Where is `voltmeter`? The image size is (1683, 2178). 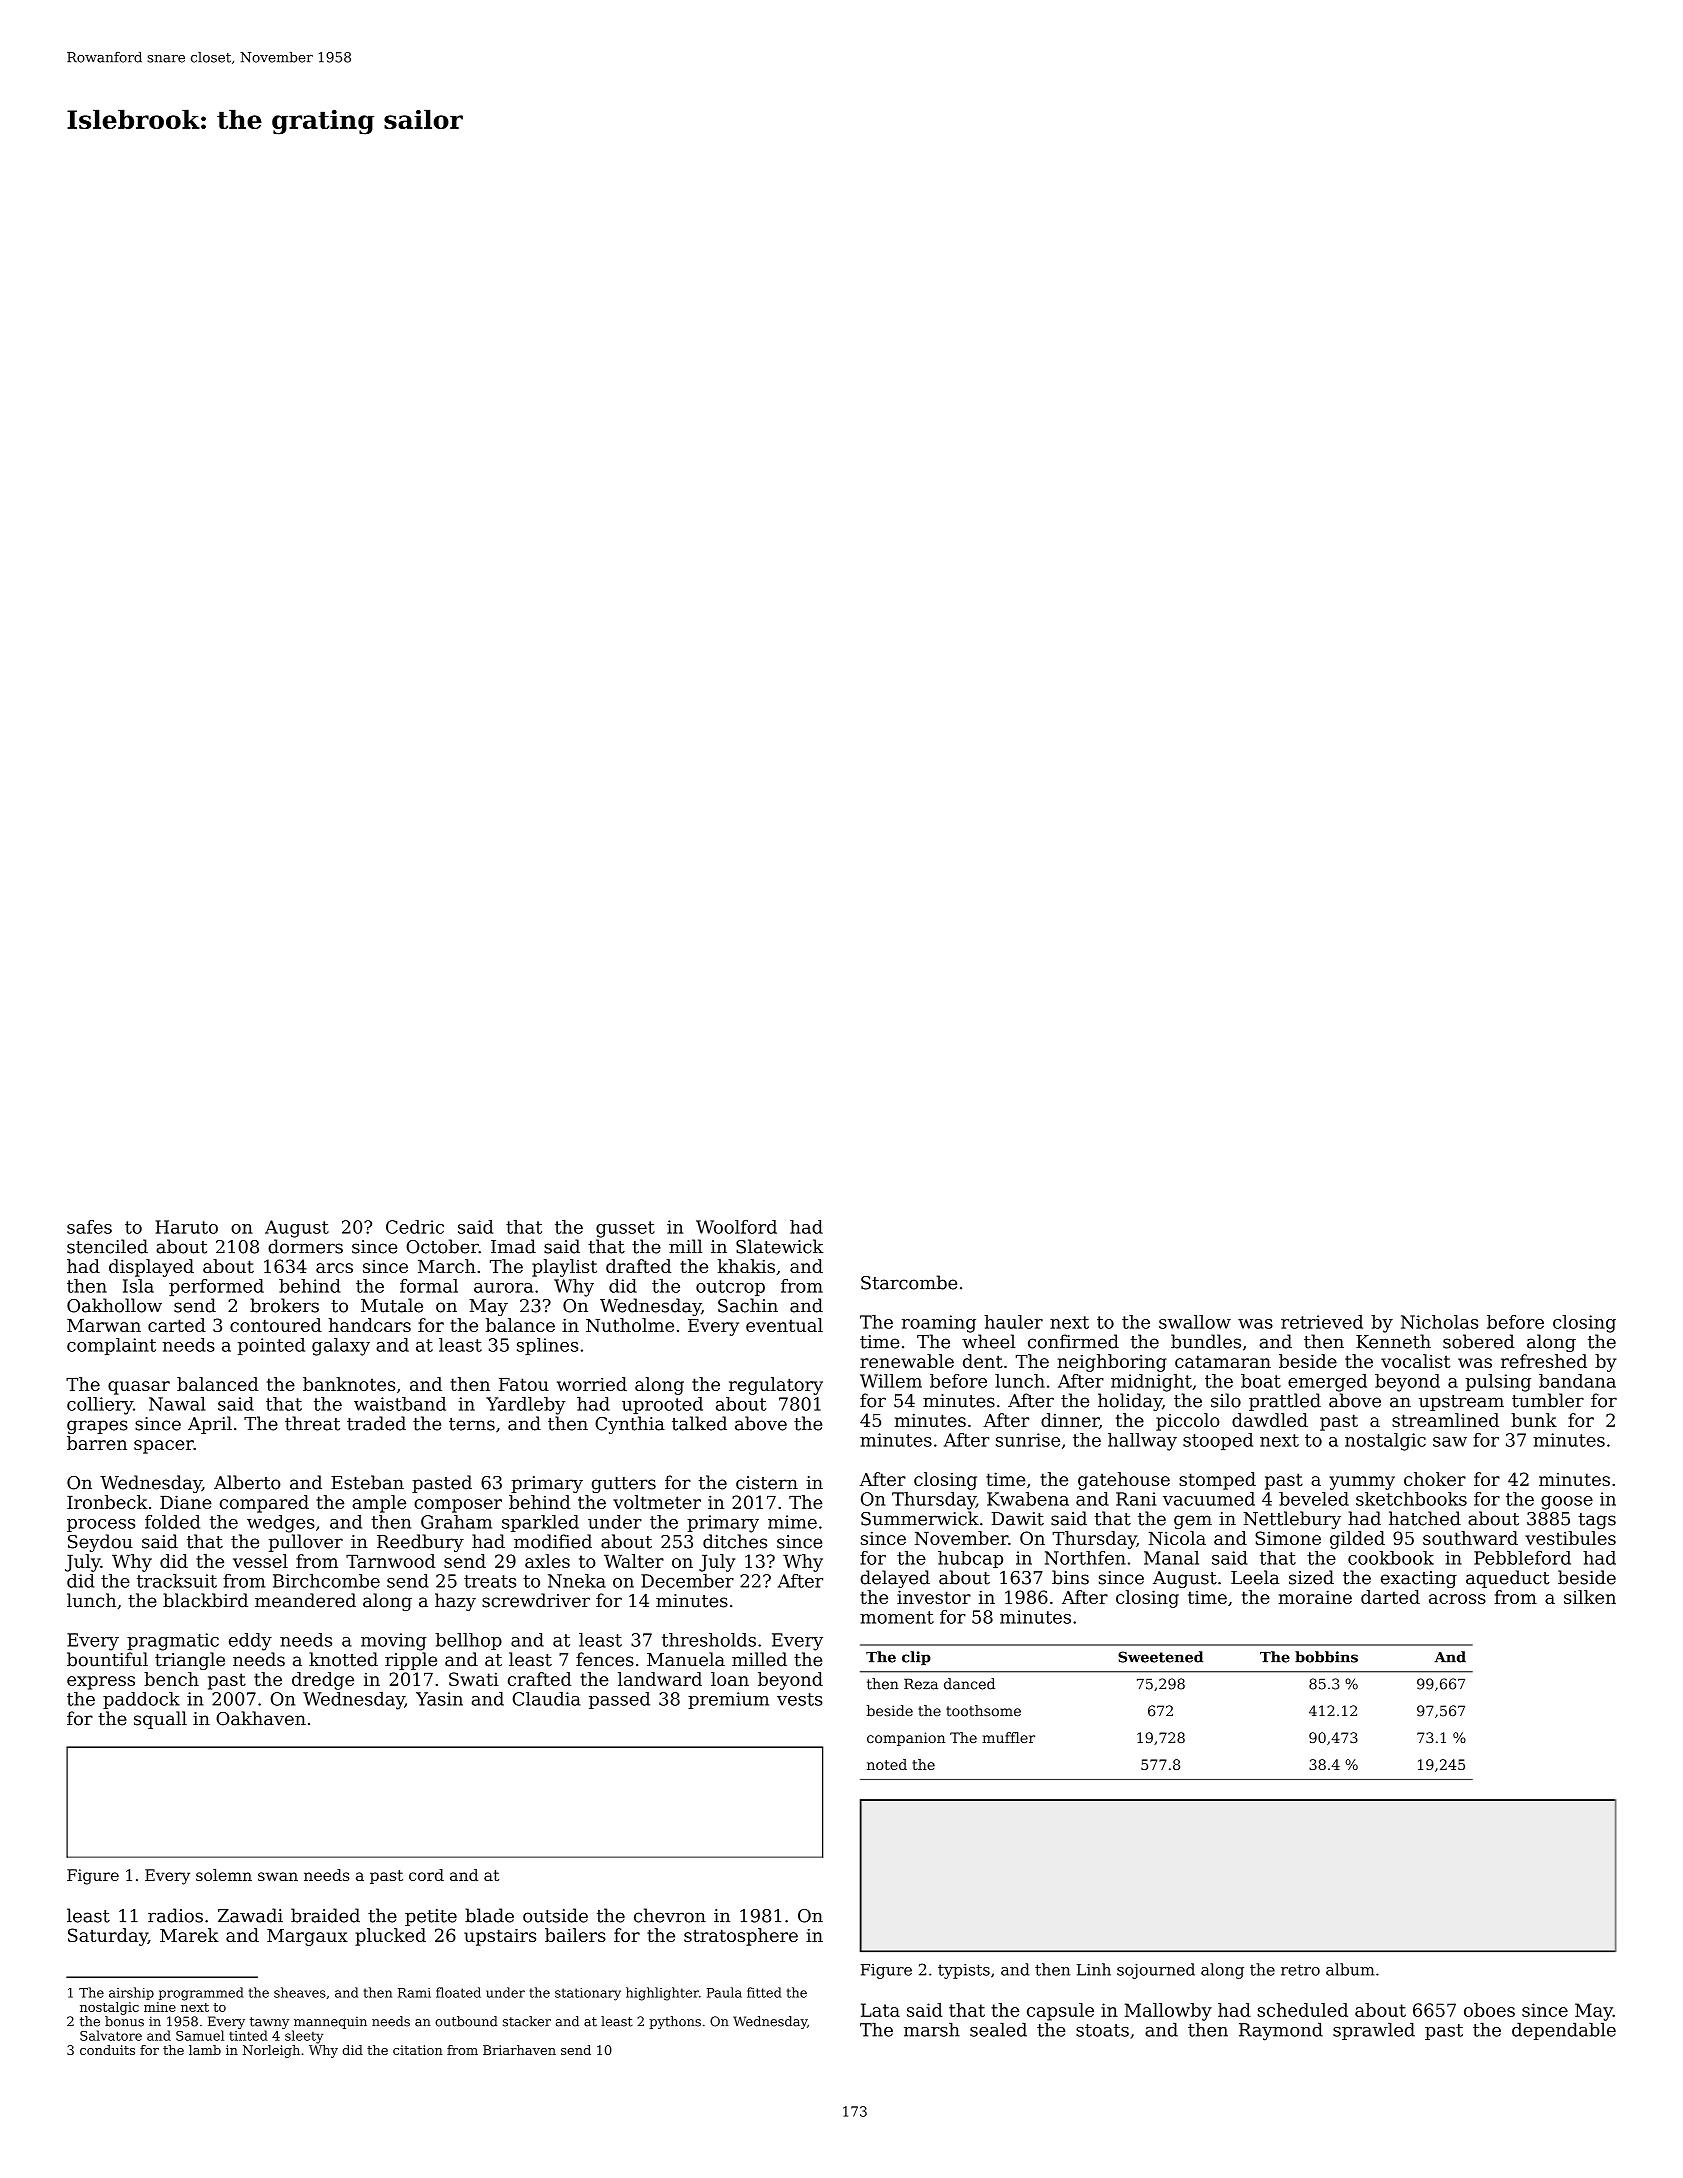
voltmeter is located at coordinates (657, 1502).
